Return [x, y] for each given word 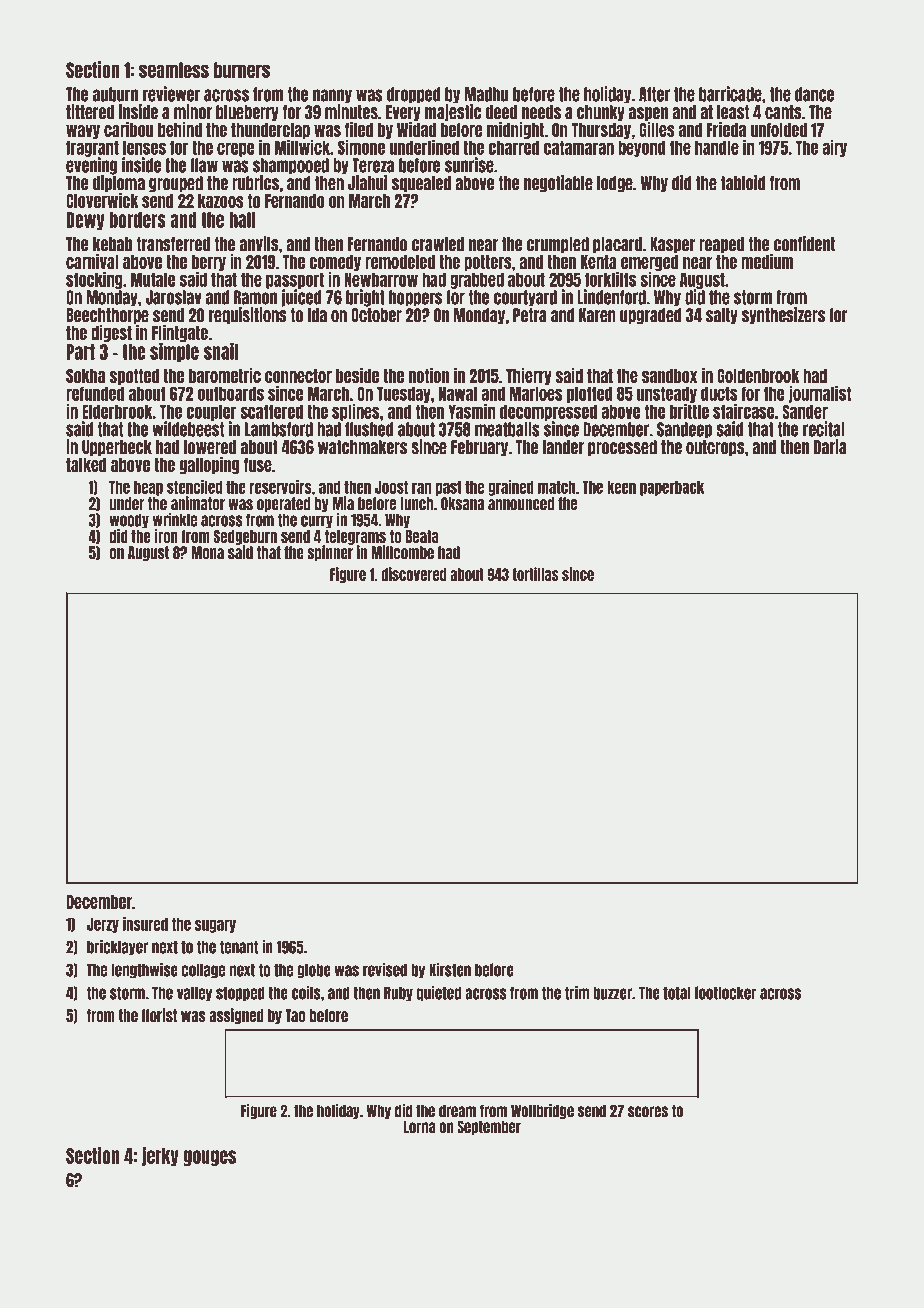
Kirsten [450, 969]
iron [166, 536]
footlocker [726, 993]
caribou [129, 129]
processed [622, 448]
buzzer [612, 993]
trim [577, 992]
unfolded [779, 130]
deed [501, 112]
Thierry [529, 376]
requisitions [248, 315]
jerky [160, 1156]
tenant [239, 947]
